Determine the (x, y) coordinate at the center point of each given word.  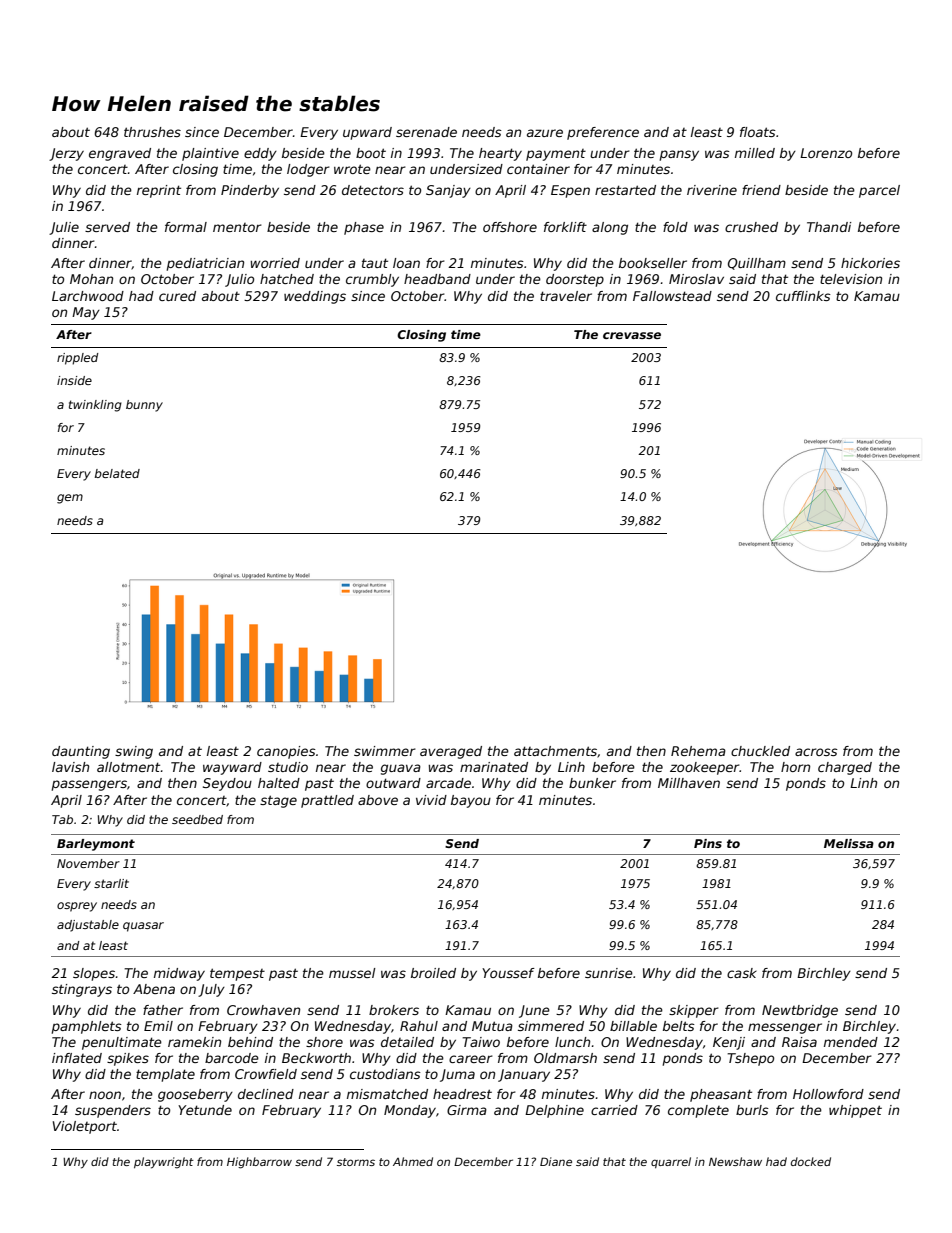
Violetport (85, 1127)
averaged (451, 752)
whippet (855, 1111)
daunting (81, 752)
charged (845, 768)
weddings (315, 297)
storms (356, 1162)
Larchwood (88, 296)
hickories (870, 263)
